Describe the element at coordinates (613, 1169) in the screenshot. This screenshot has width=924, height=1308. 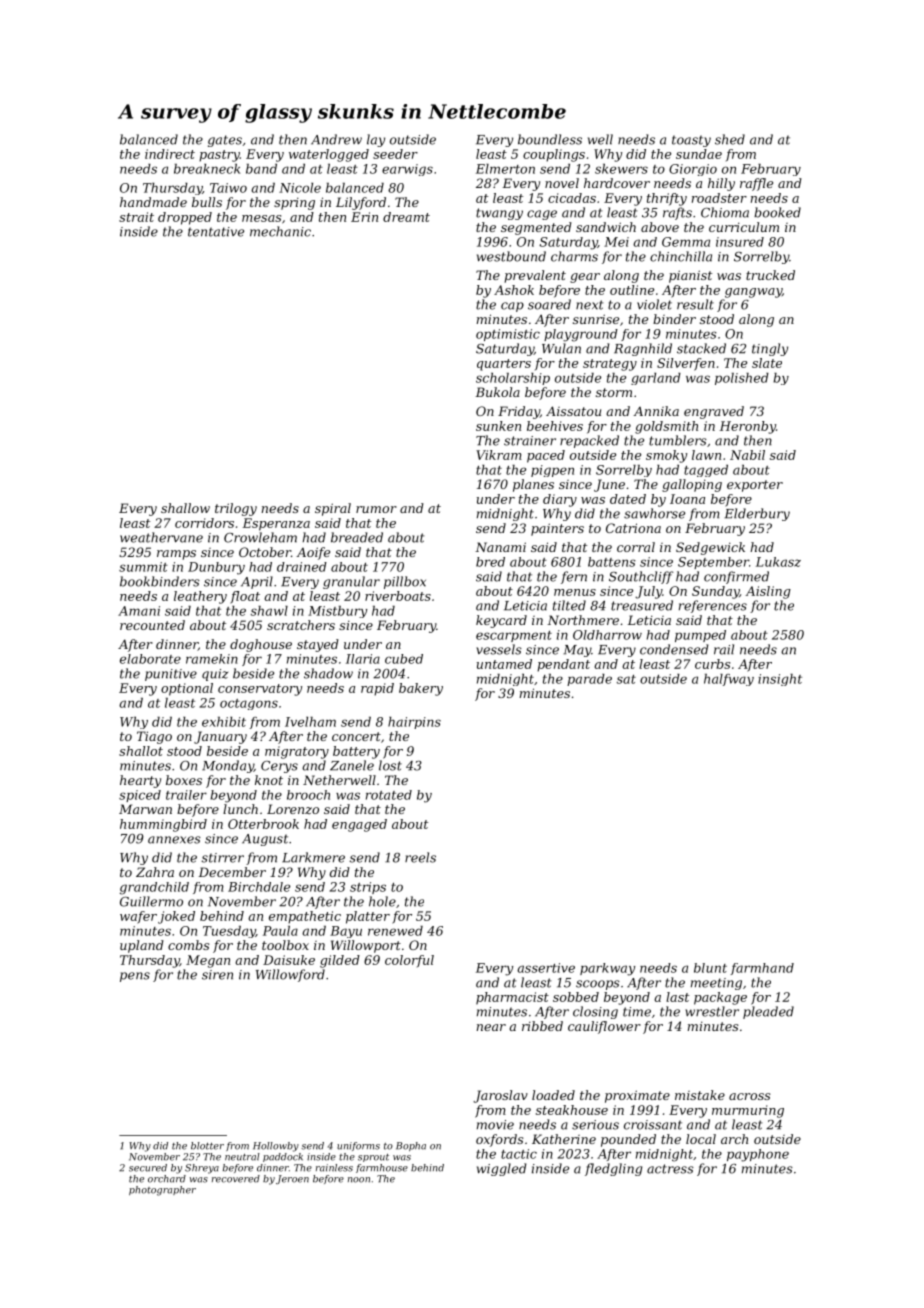
I see `fledgling` at that location.
